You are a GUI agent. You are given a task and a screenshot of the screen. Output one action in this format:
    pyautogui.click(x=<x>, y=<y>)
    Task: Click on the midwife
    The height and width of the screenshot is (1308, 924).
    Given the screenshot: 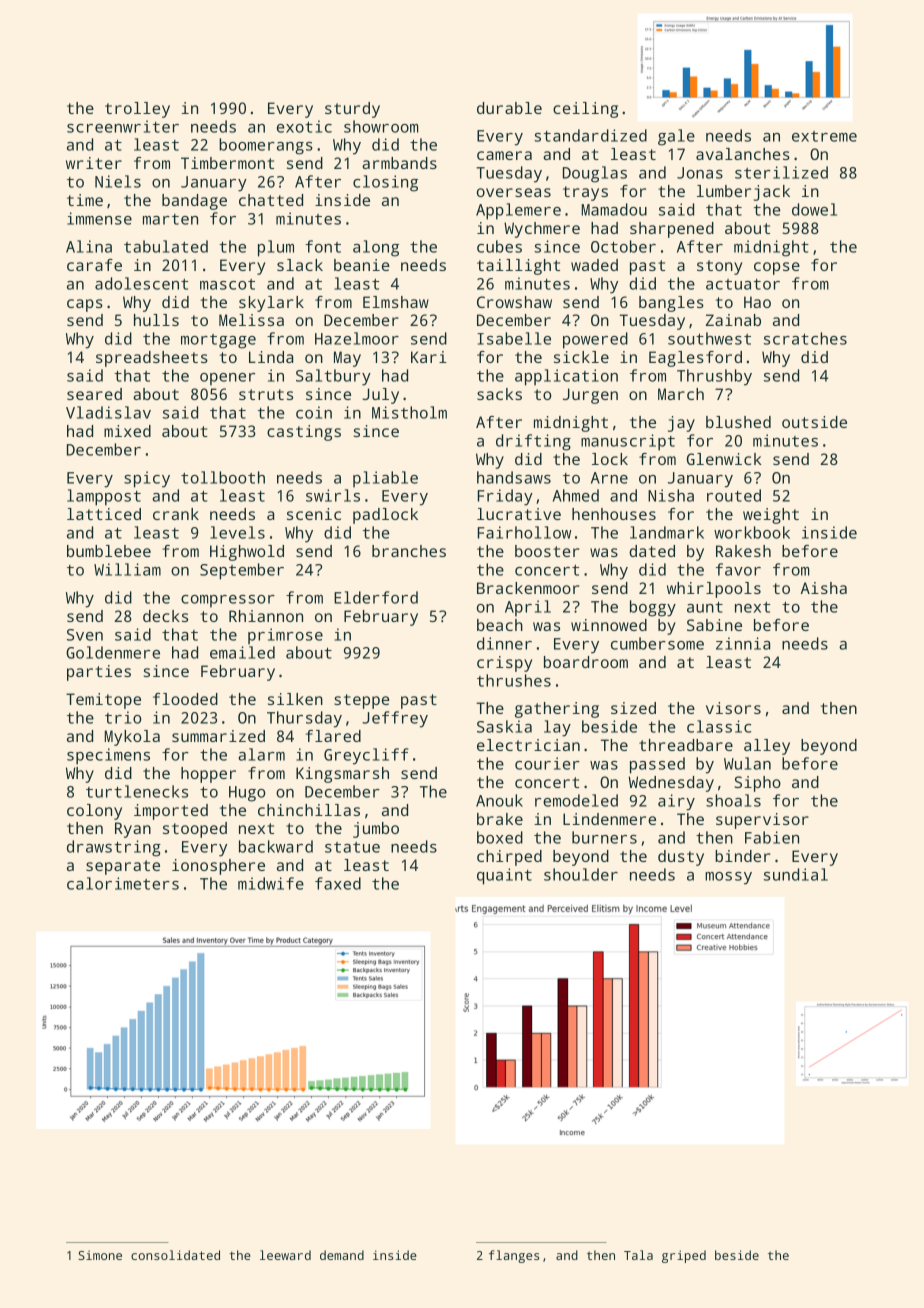 What is the action you would take?
    pyautogui.click(x=271, y=883)
